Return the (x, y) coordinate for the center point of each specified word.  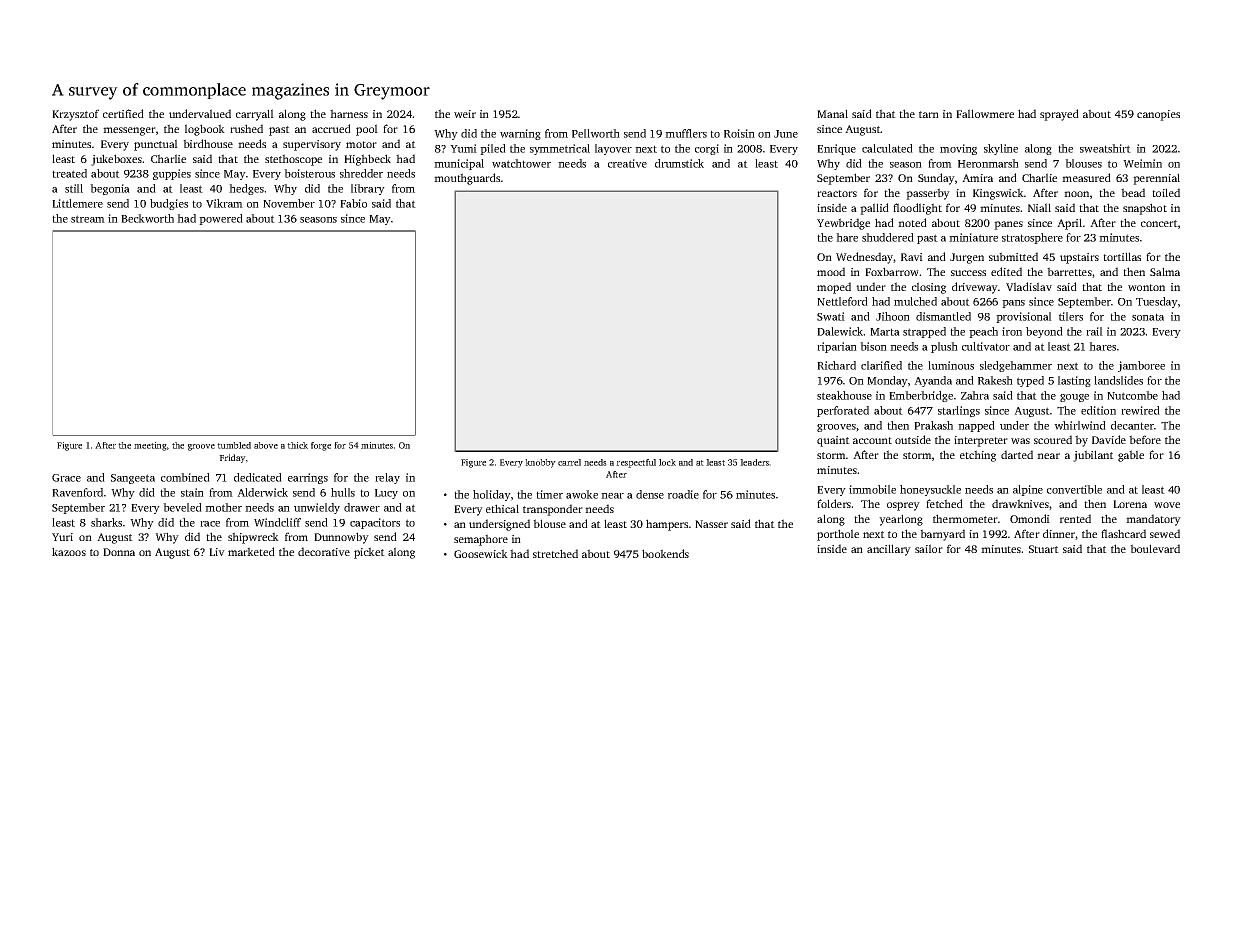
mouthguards (467, 179)
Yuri (62, 537)
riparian (837, 347)
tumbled (234, 445)
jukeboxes (116, 160)
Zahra (975, 395)
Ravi (912, 257)
